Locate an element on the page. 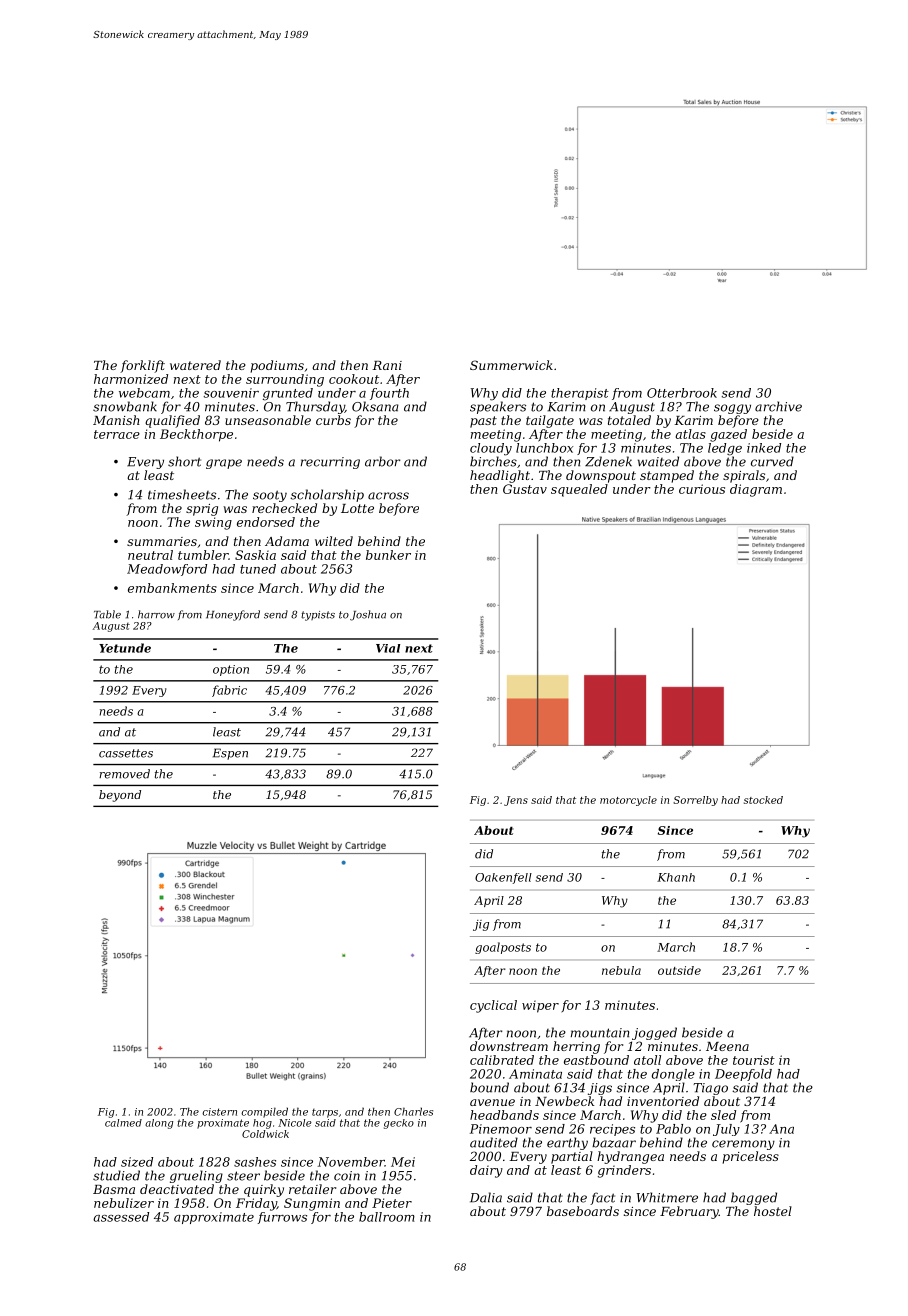  unseasonable is located at coordinates (268, 420).
